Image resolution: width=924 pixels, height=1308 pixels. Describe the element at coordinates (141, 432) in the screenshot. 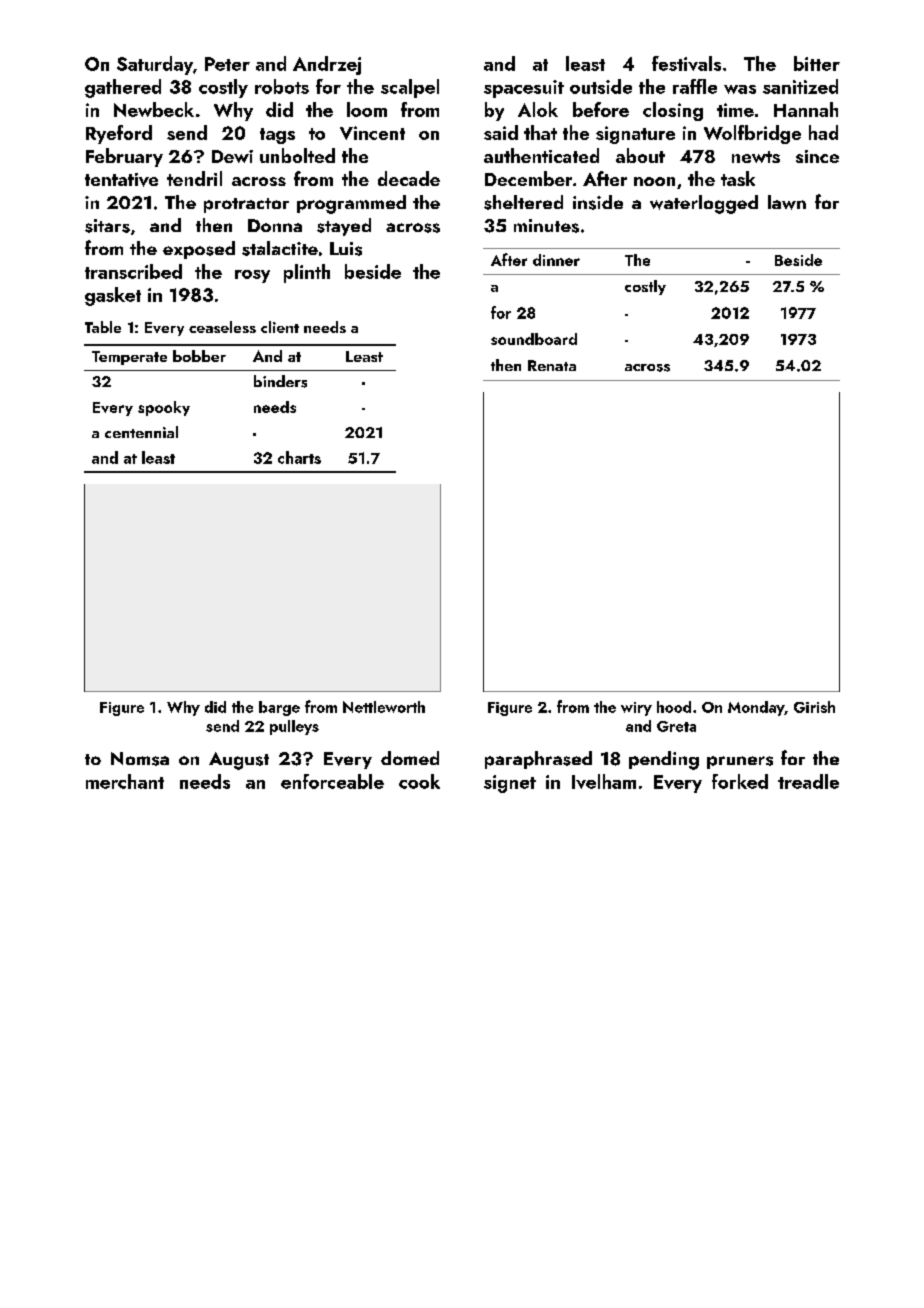

I see `centennial` at that location.
